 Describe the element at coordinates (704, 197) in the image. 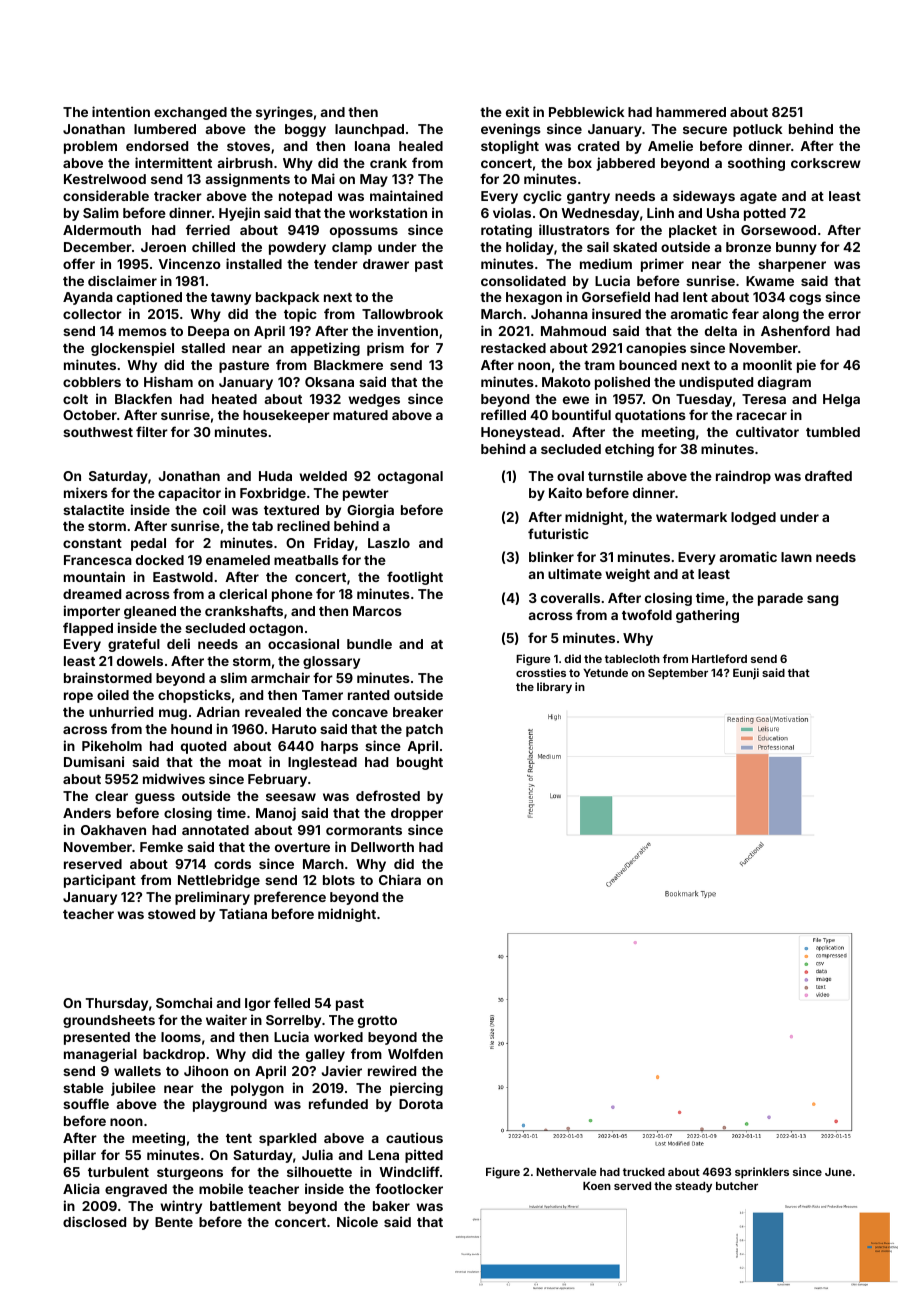

I see `sideways` at that location.
